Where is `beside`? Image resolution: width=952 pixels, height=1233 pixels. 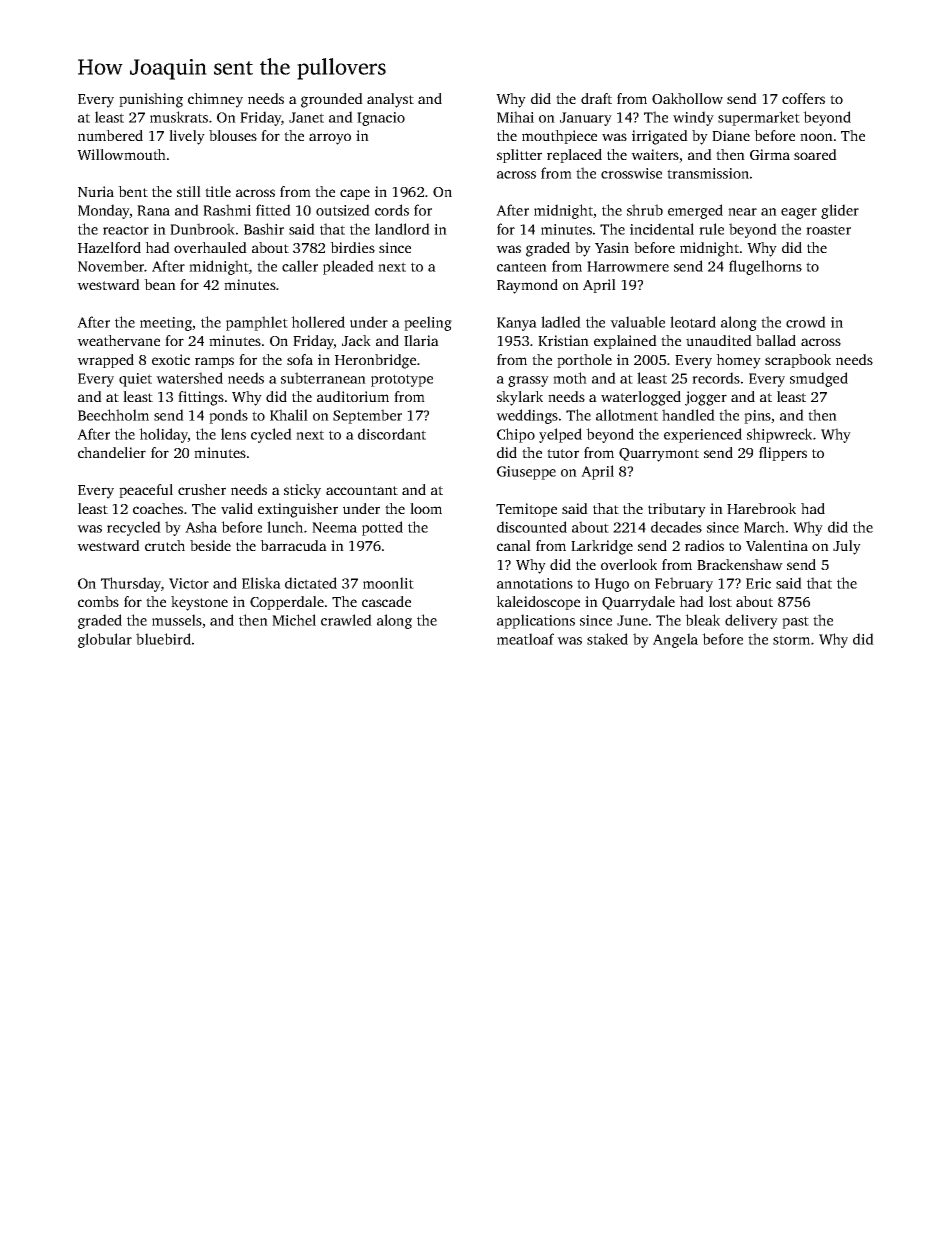
beside is located at coordinates (210, 545).
